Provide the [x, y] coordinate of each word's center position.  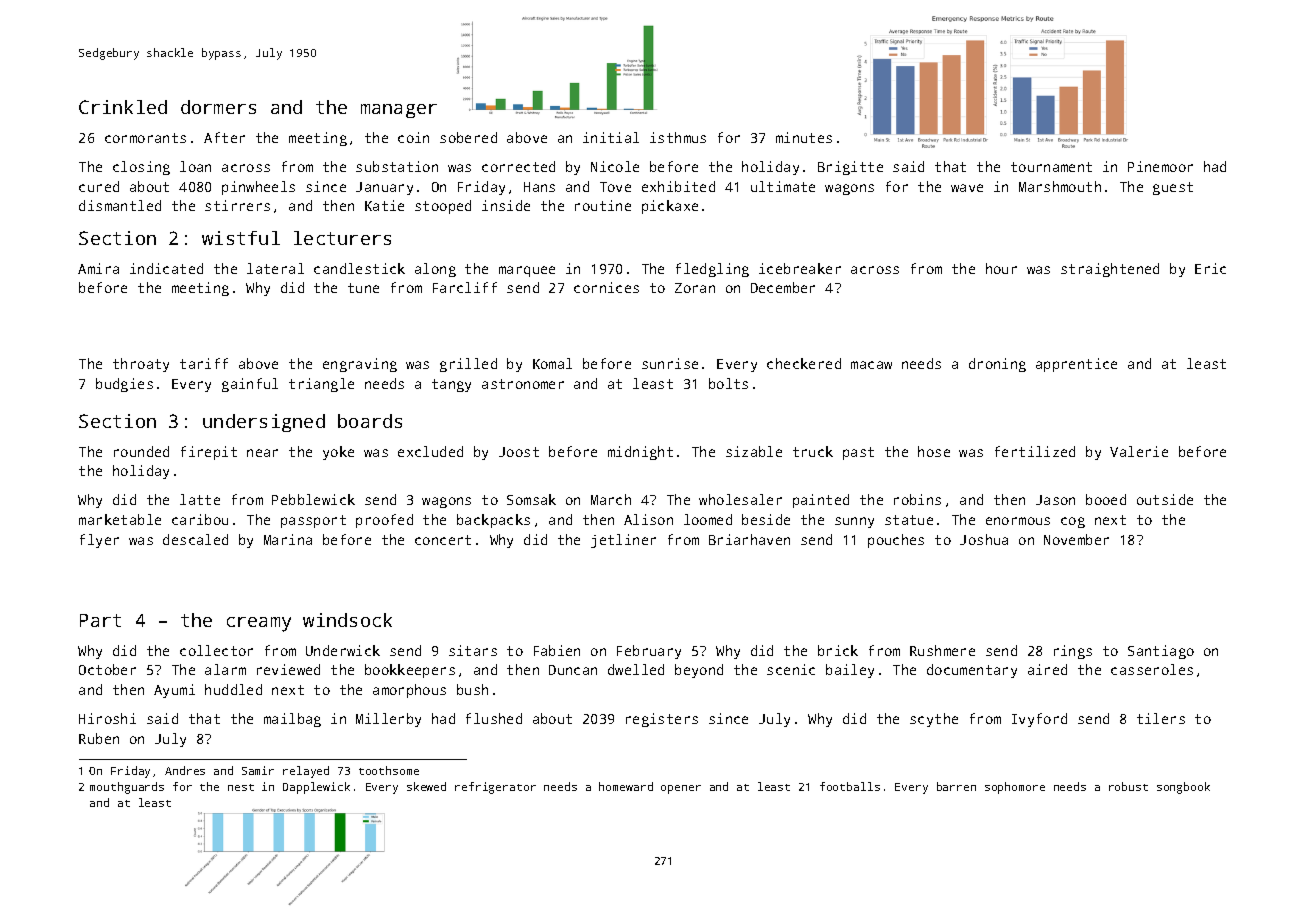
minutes [804, 137]
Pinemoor [1160, 166]
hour [1001, 268]
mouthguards [127, 788]
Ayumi [174, 691]
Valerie [1139, 451]
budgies [124, 385]
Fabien [557, 650]
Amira [98, 268]
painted [821, 501]
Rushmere [942, 650]
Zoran [695, 288]
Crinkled [123, 107]
